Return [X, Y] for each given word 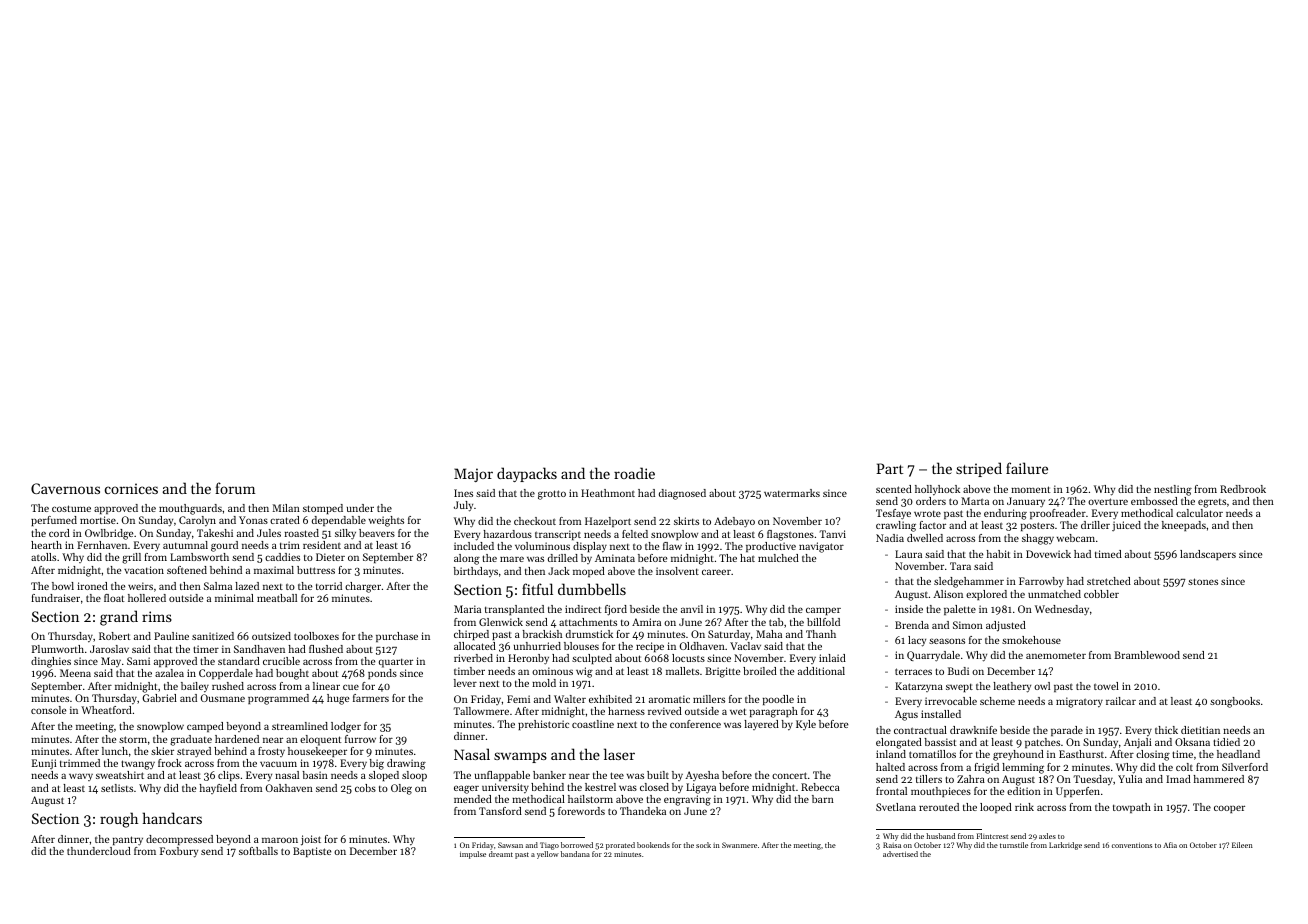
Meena [75, 673]
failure [1027, 468]
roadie [634, 473]
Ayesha [702, 776]
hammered [1218, 779]
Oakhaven [289, 788]
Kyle [806, 725]
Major [473, 475]
